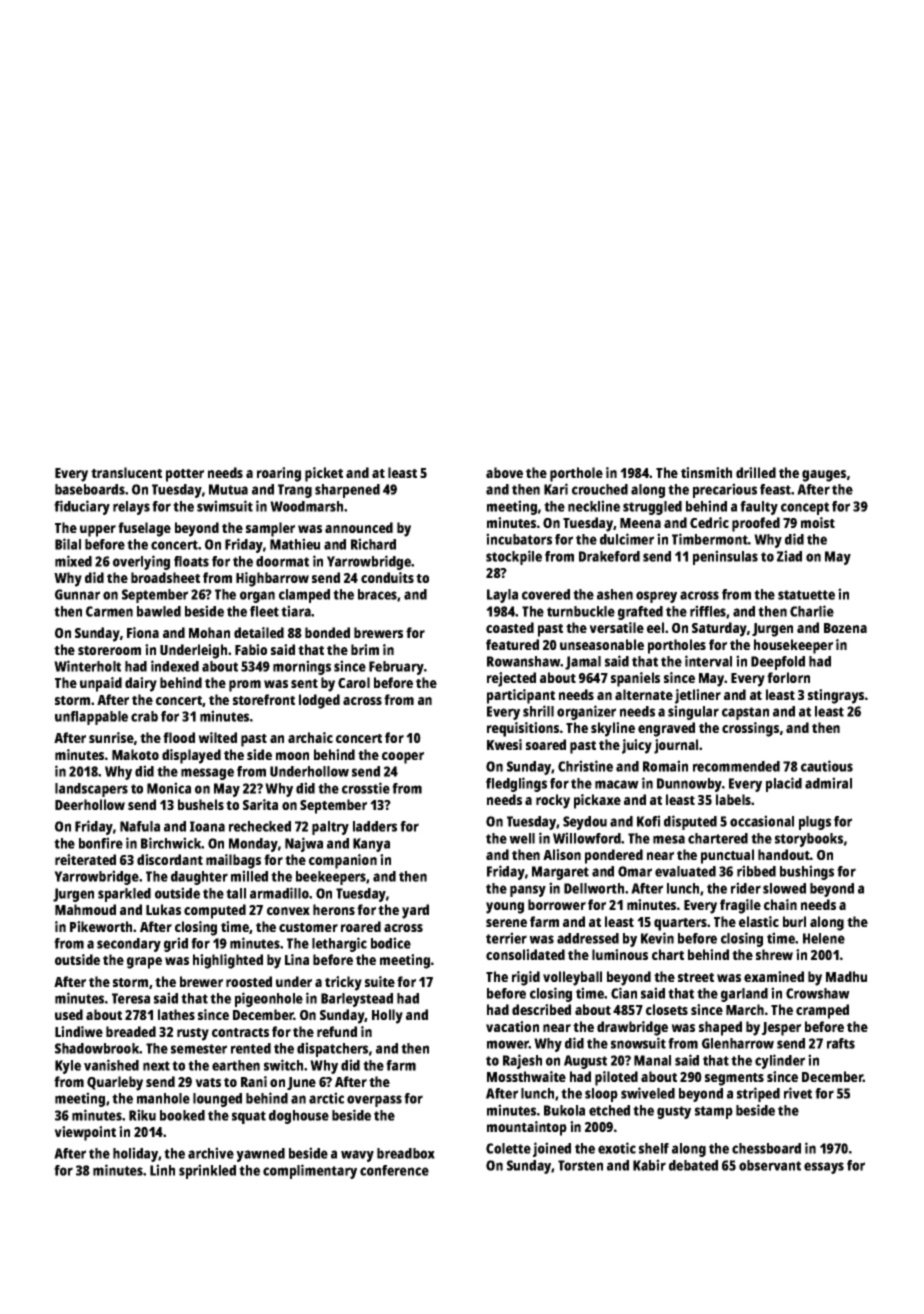 Image resolution: width=924 pixels, height=1314 pixels. Describe the element at coordinates (822, 1011) in the document. I see `cramped` at that location.
